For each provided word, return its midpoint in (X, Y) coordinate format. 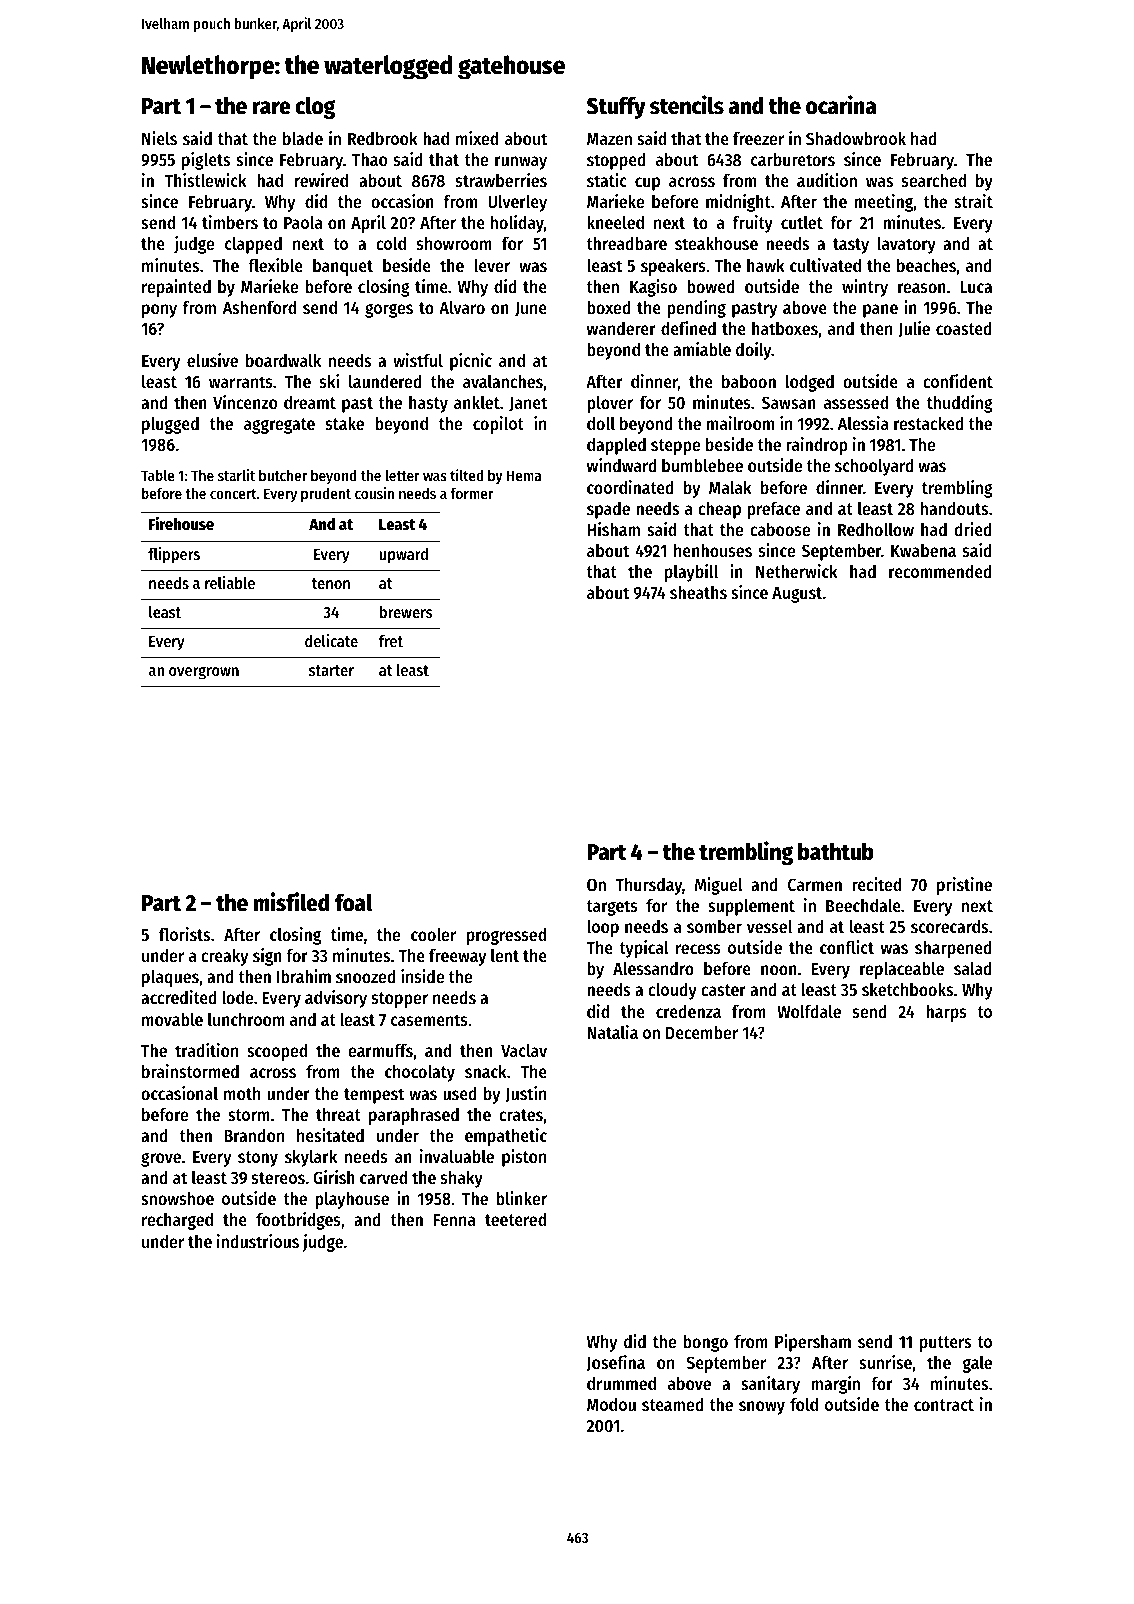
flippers (174, 555)
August (797, 595)
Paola (303, 222)
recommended (940, 571)
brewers (406, 612)
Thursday (648, 886)
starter (331, 670)
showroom (454, 243)
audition (827, 180)
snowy (762, 1408)
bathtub (836, 851)
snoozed (366, 976)
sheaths (698, 592)
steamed (673, 1404)
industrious (258, 1241)
